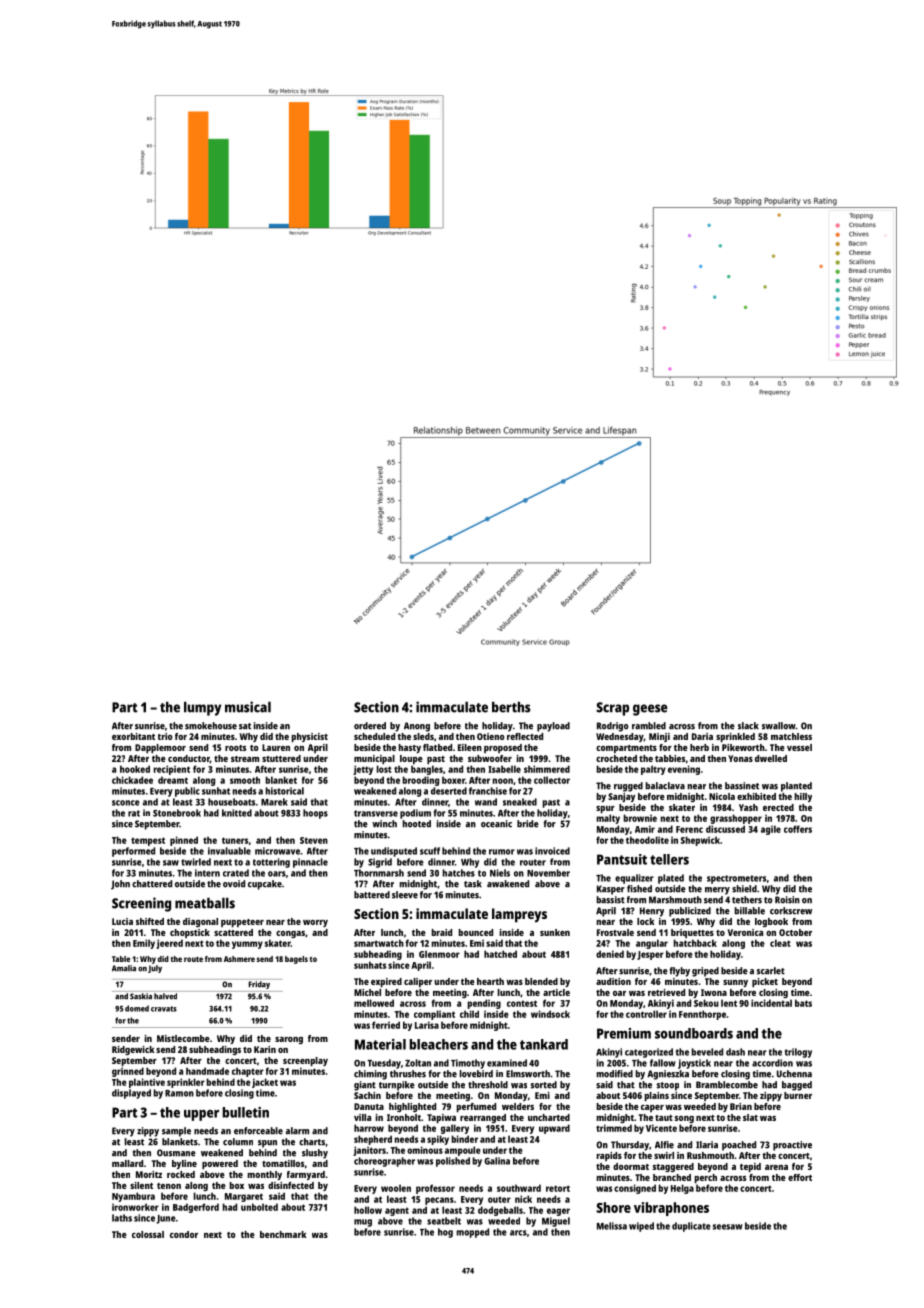 The height and width of the page is (1308, 924). I want to click on condor, so click(184, 1234).
